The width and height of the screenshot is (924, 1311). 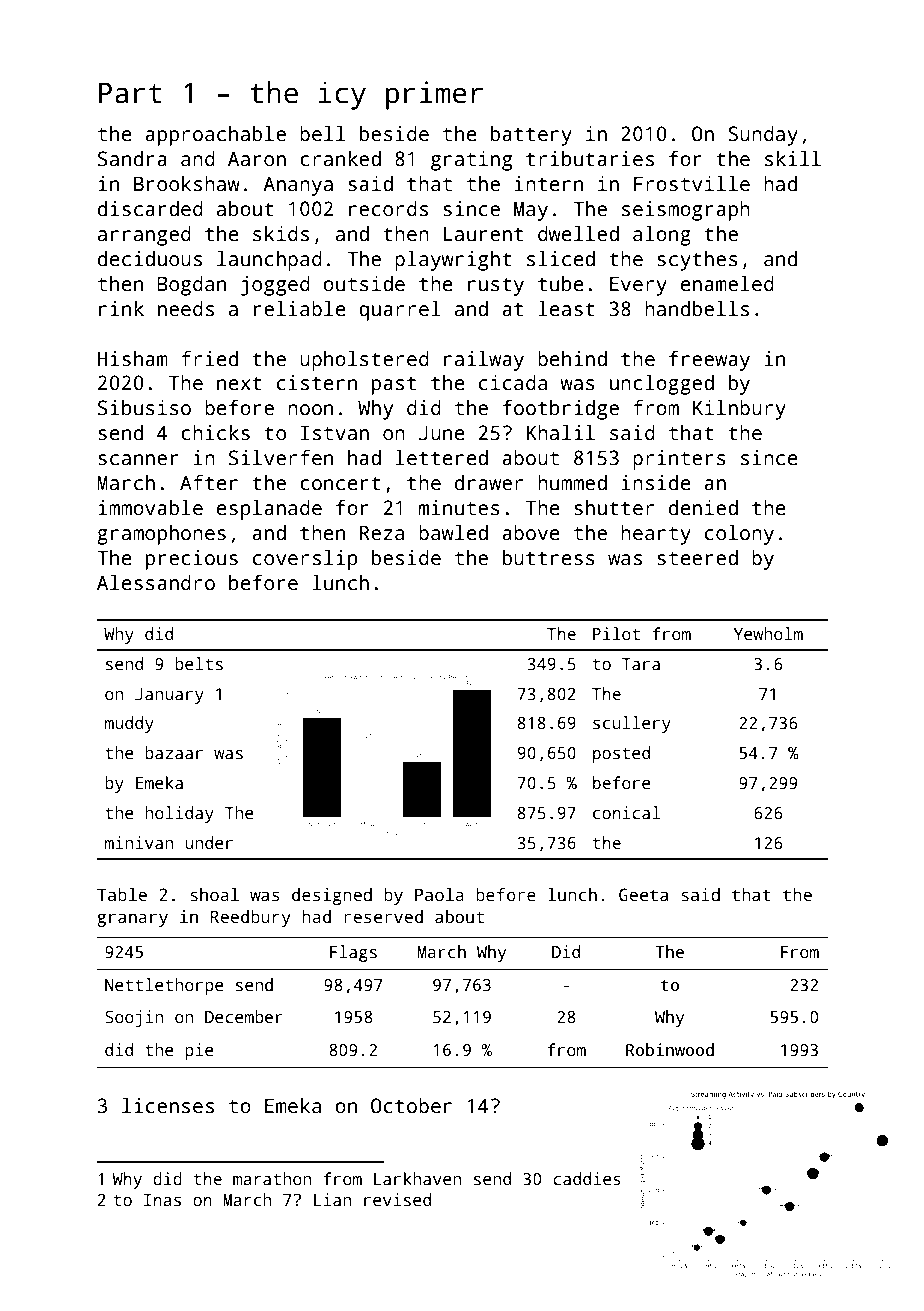 I want to click on conical, so click(x=626, y=813).
